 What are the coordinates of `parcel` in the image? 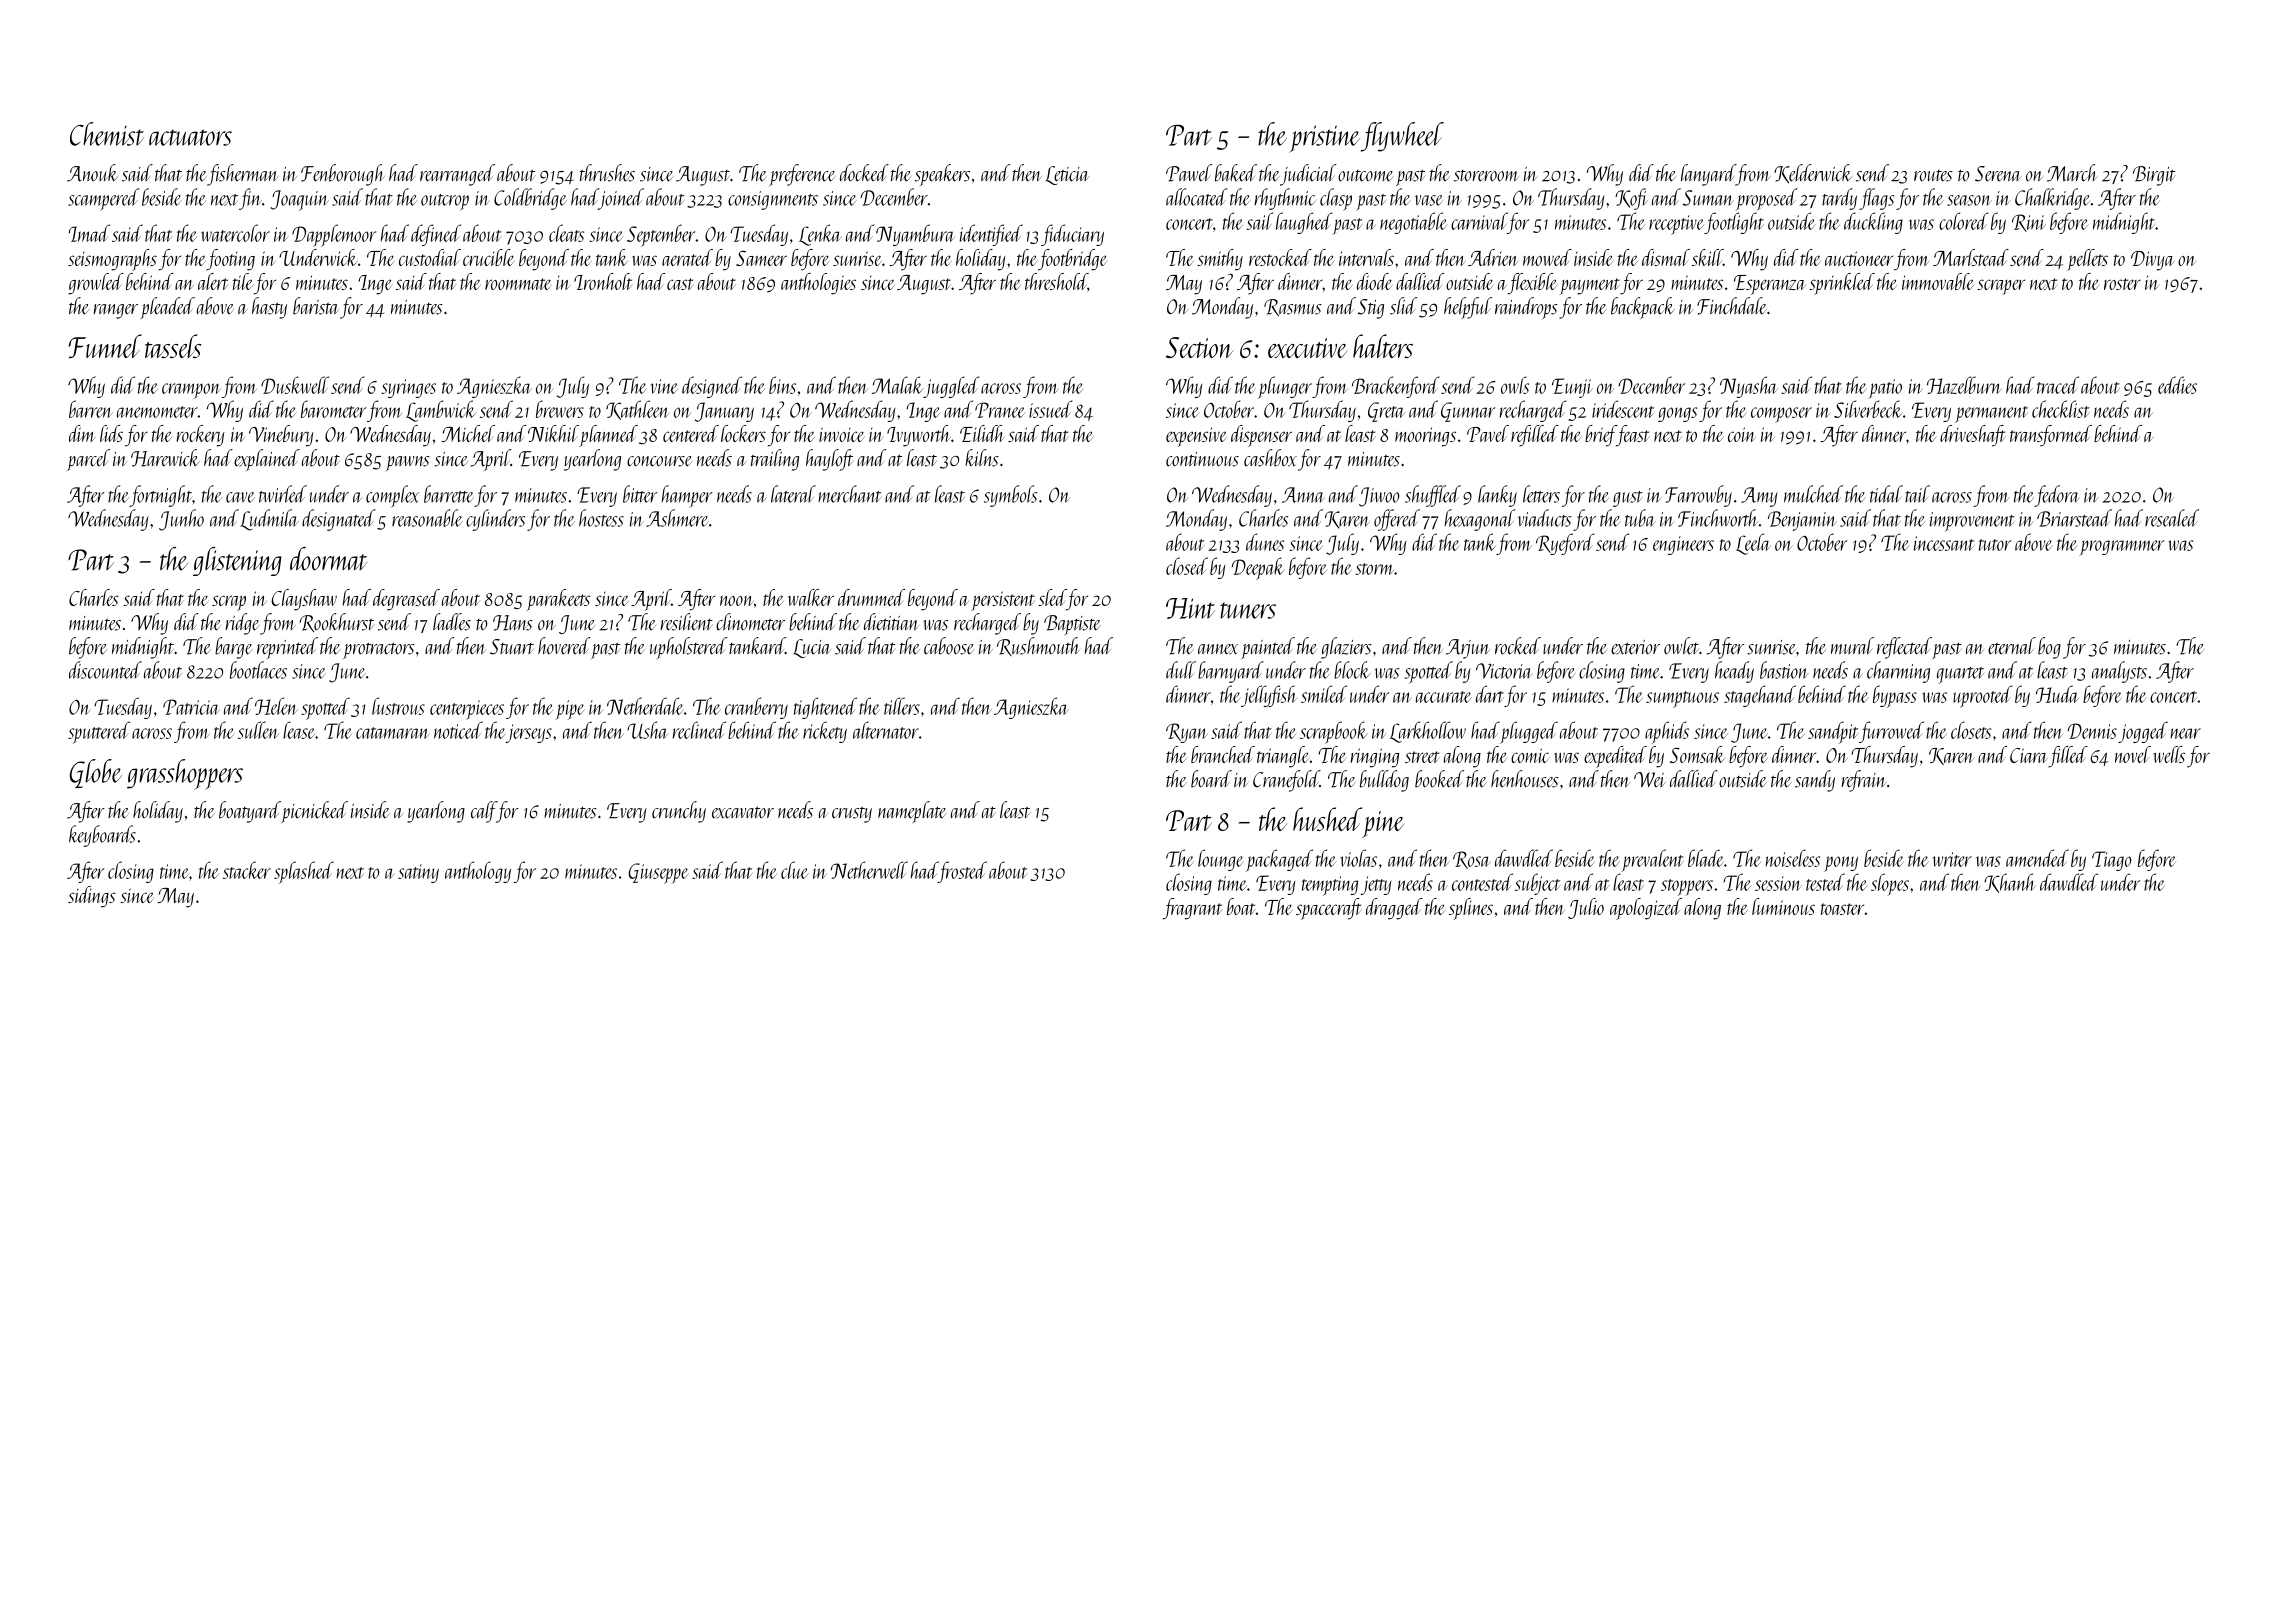 It's located at (88, 460).
